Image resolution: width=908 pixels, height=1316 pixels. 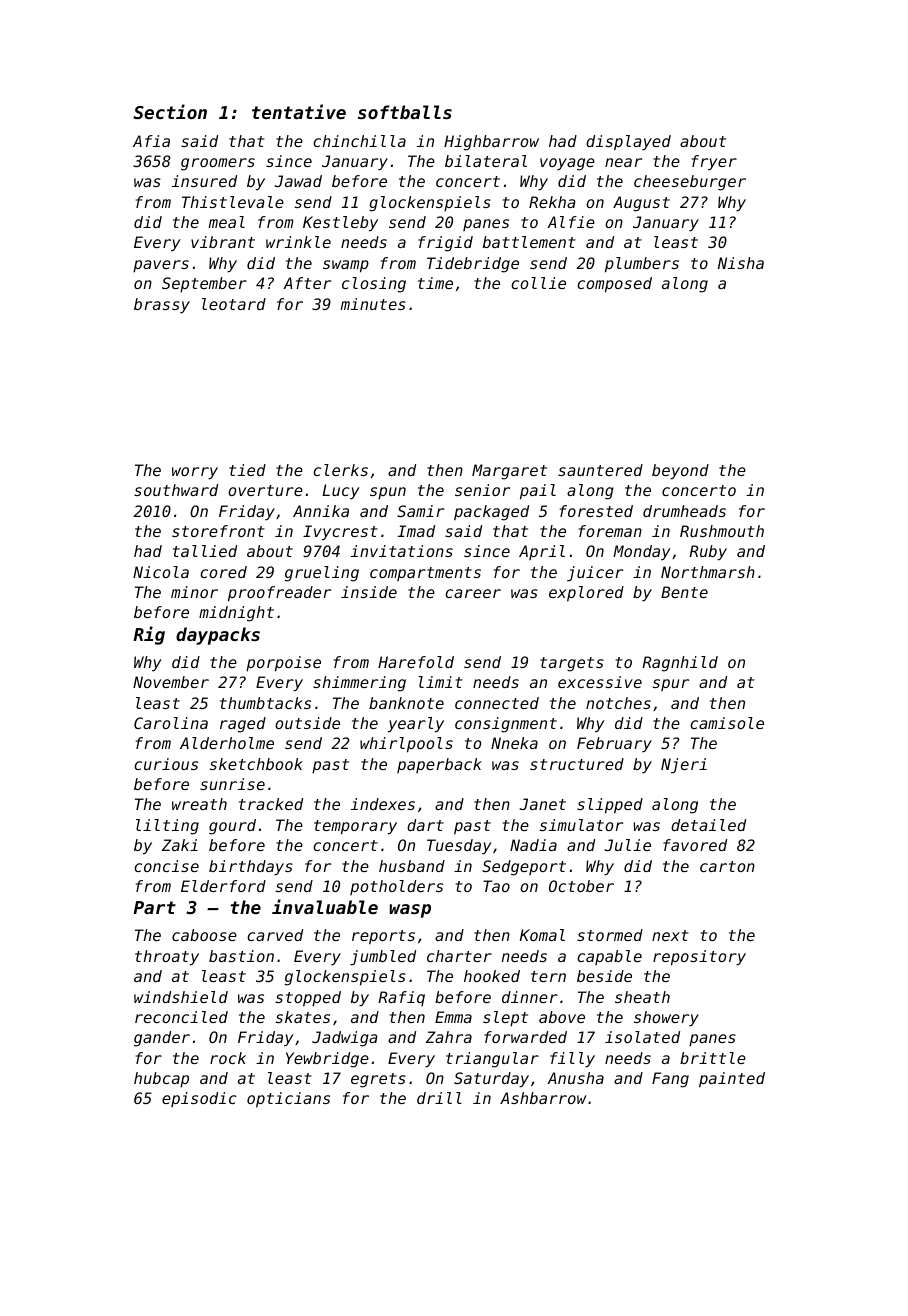 I want to click on Nadia, so click(x=533, y=845).
